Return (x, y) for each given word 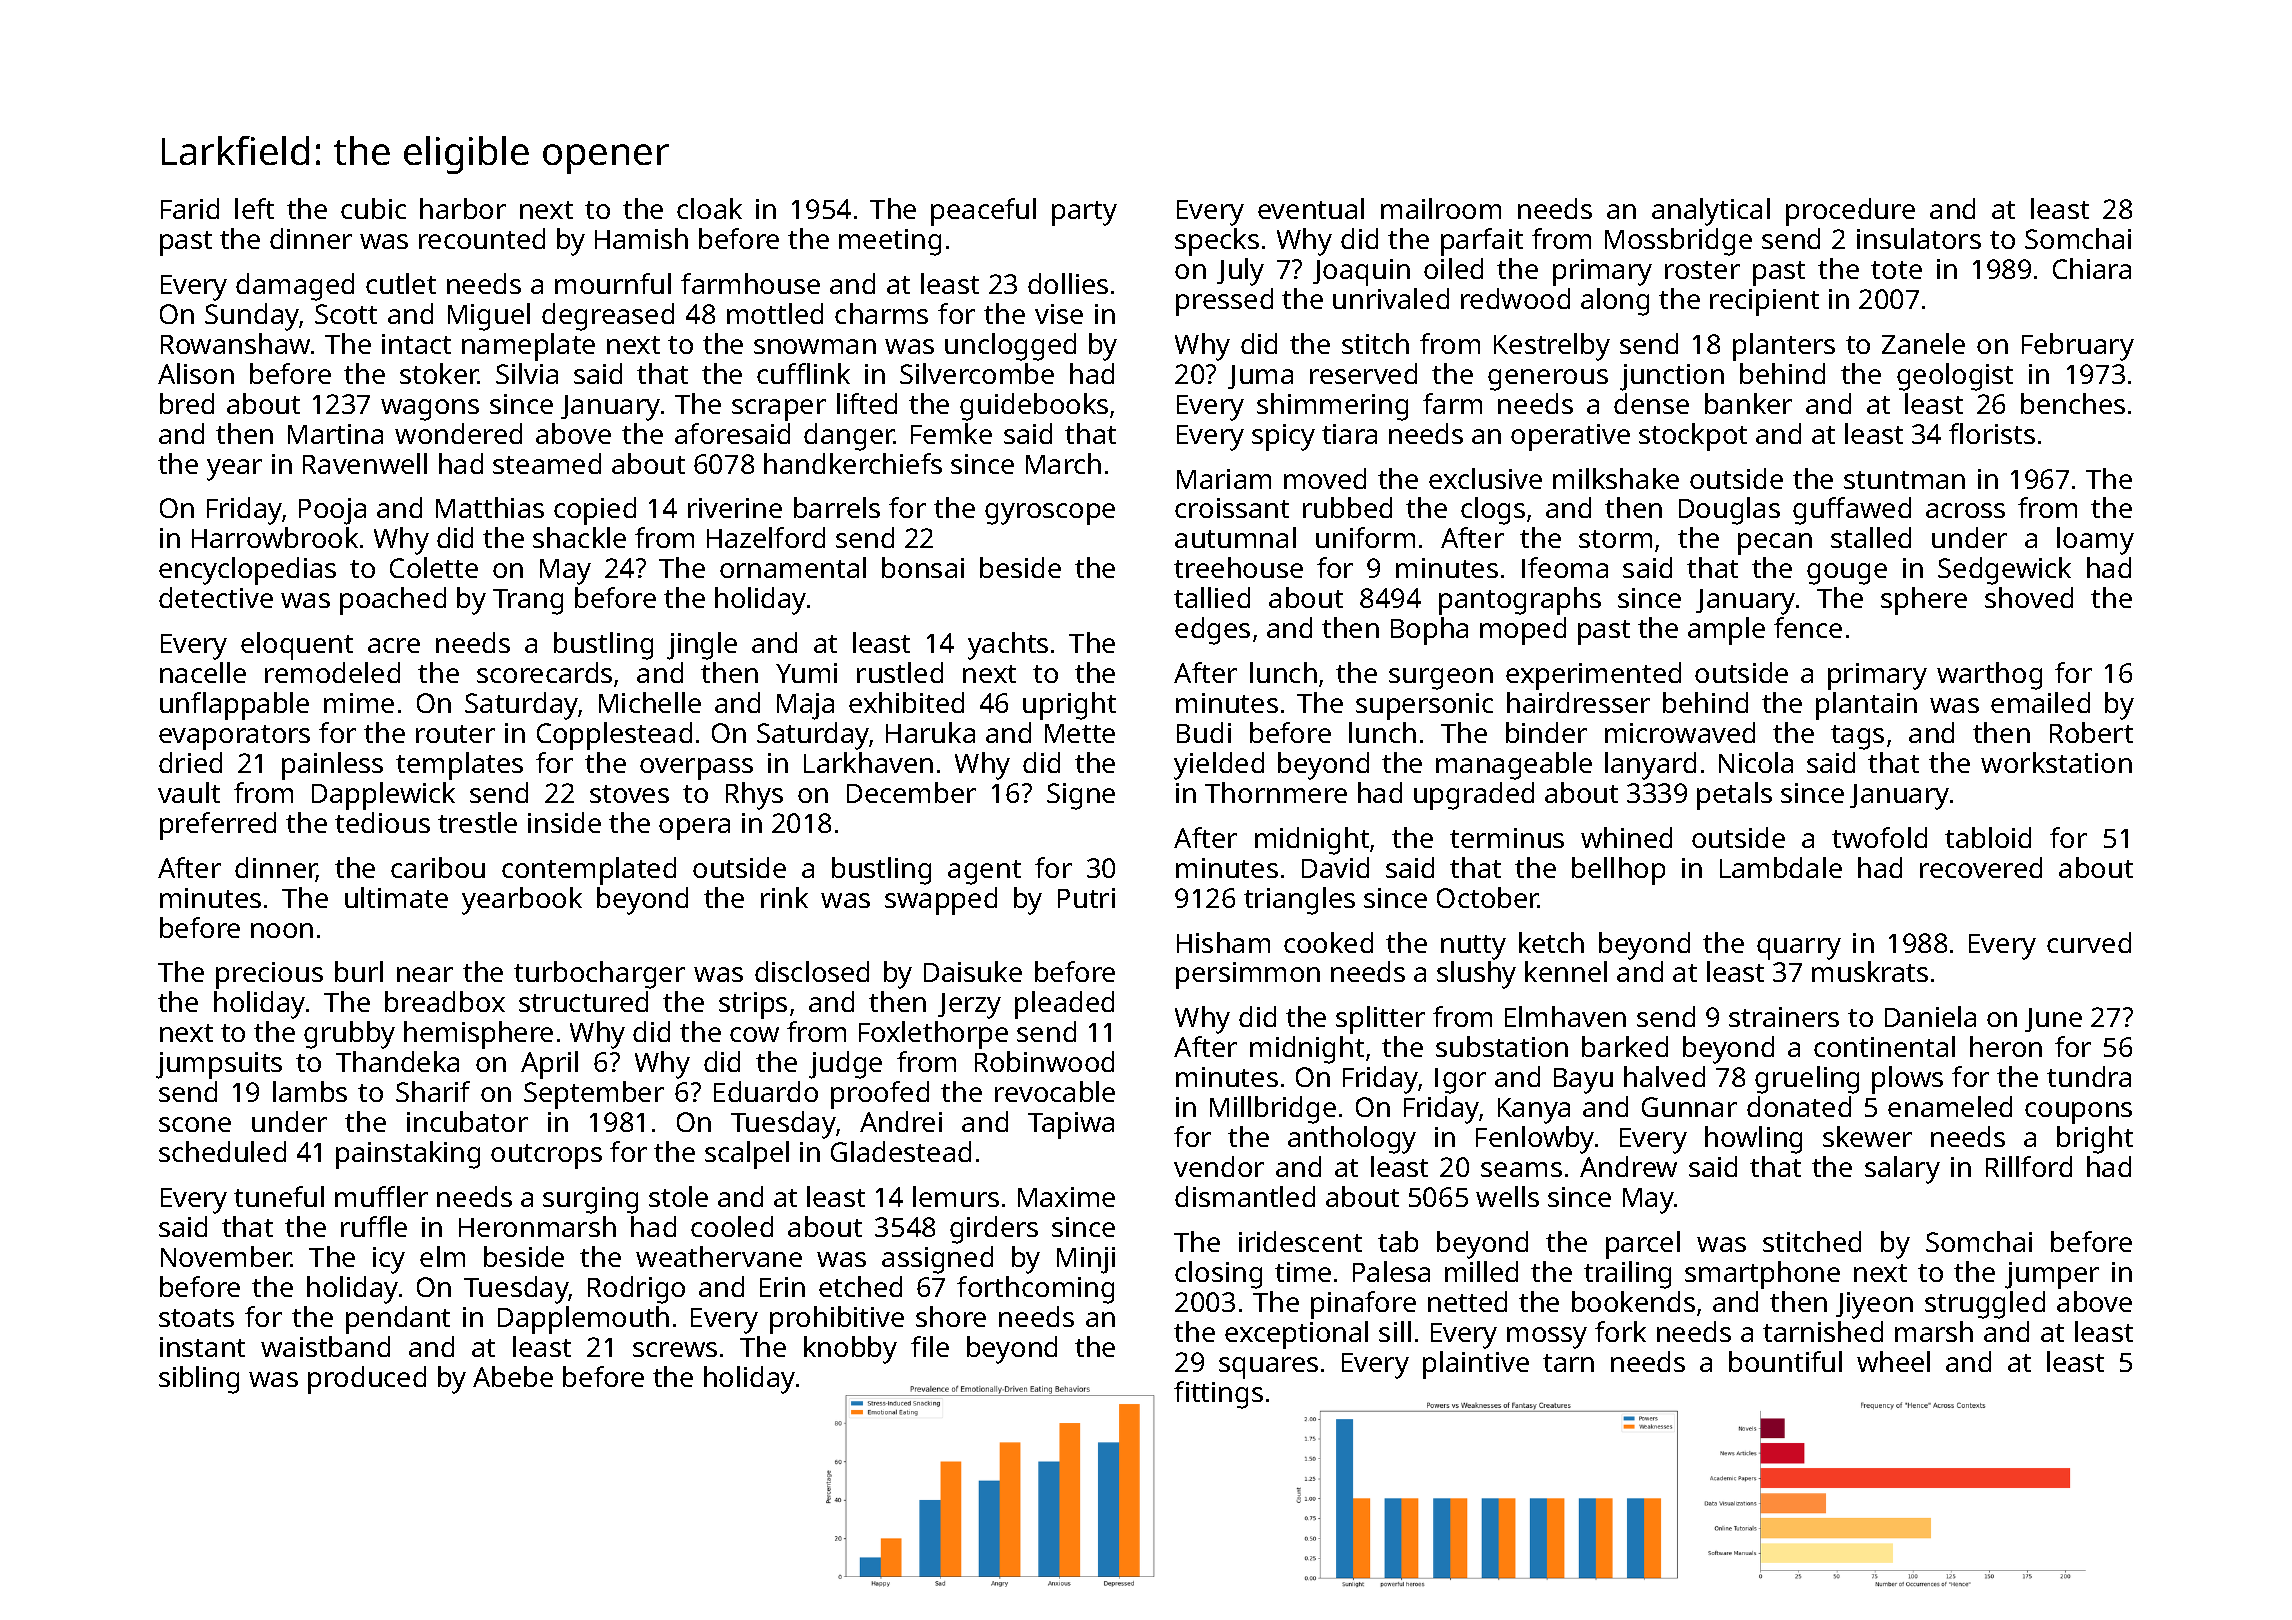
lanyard (1650, 766)
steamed (547, 463)
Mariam (1224, 479)
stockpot (1693, 437)
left (254, 208)
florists (1992, 433)
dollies (1068, 283)
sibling (199, 1380)
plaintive (1476, 1365)
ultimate (396, 897)
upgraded (1474, 796)
